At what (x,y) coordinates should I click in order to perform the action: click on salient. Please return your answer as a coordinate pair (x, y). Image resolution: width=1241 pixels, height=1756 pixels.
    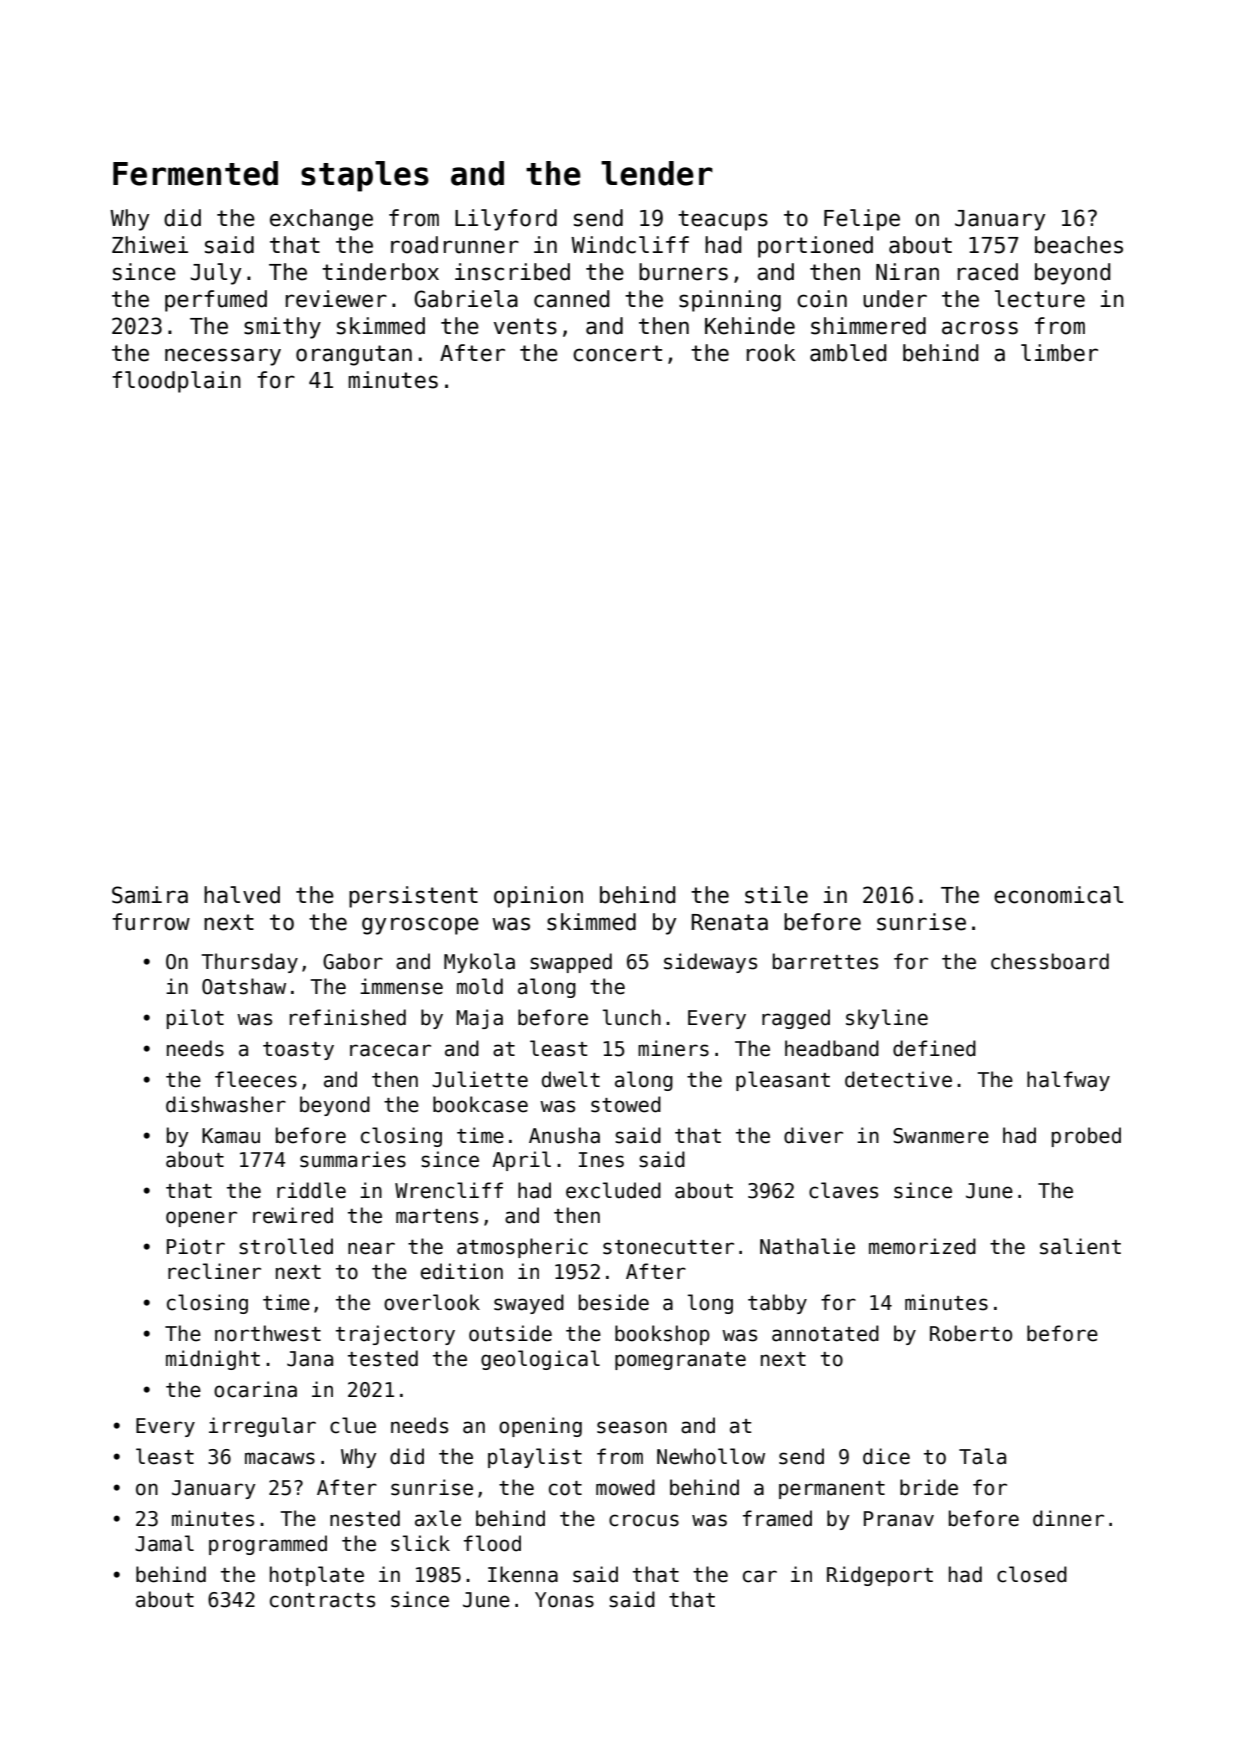
    Looking at the image, I should click on (1080, 1246).
